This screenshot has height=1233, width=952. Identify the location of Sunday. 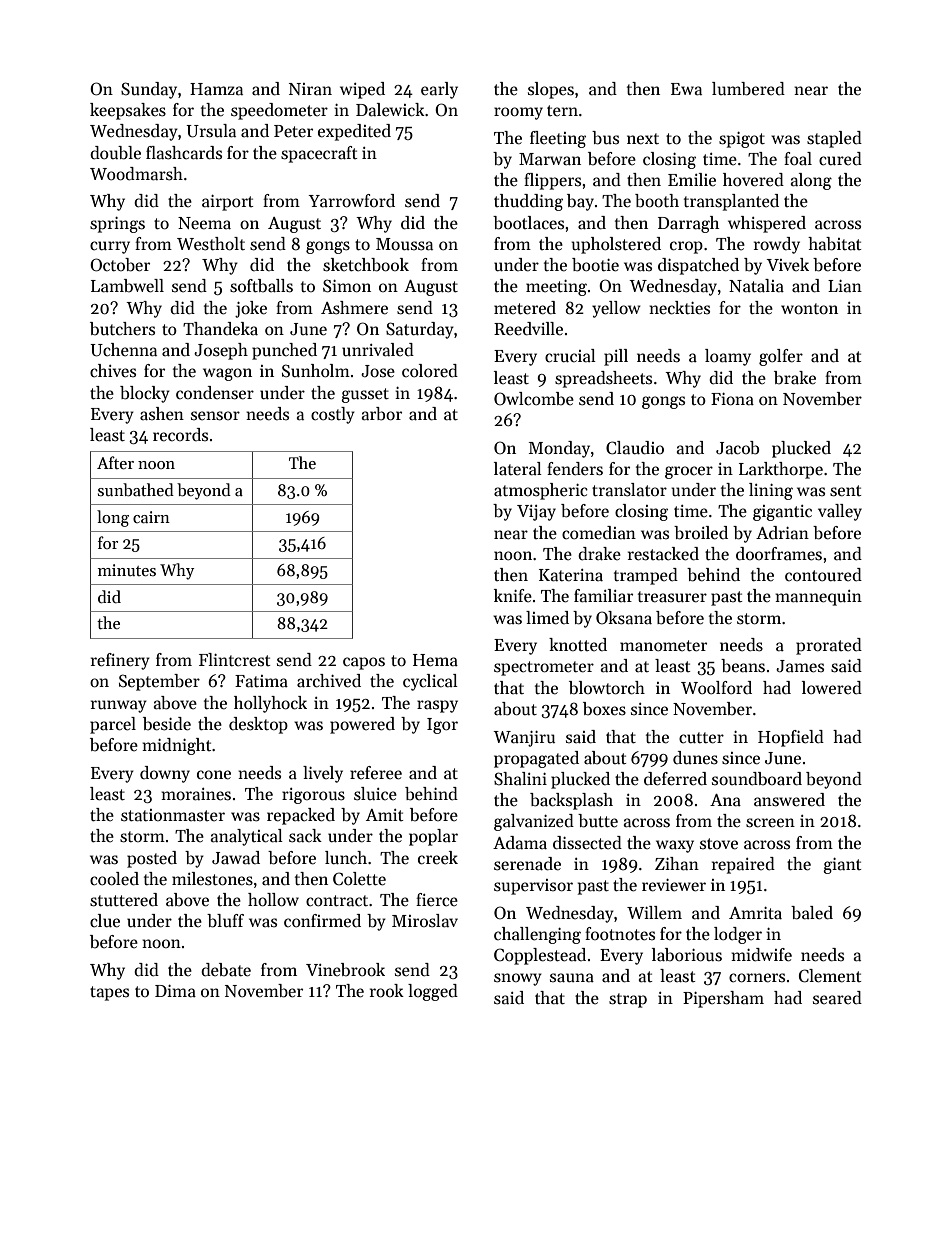
(149, 90).
